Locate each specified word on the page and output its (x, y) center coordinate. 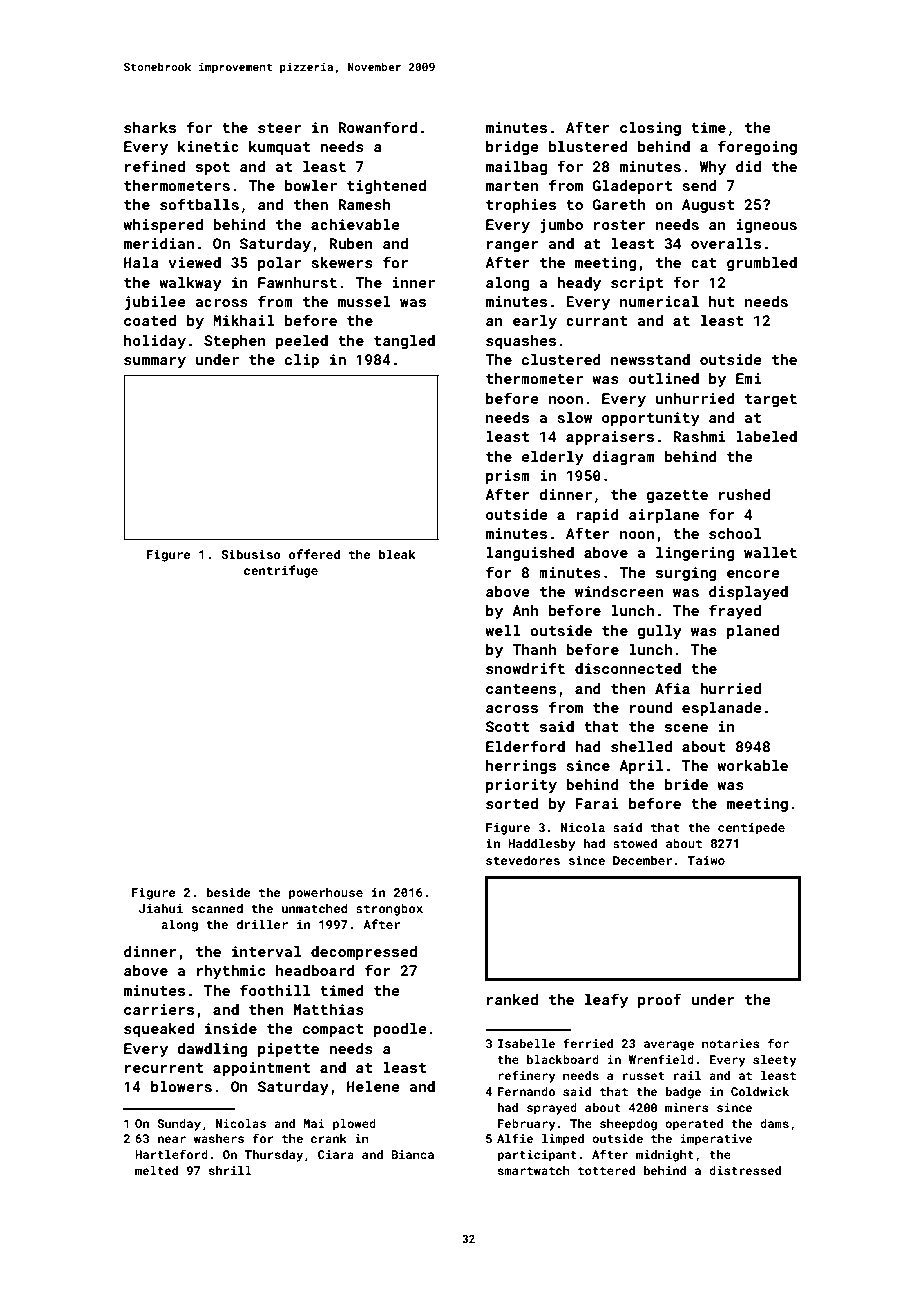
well (503, 630)
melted (156, 1170)
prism (508, 477)
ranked (512, 999)
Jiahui (161, 908)
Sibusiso (251, 554)
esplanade (722, 709)
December (642, 860)
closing (650, 129)
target (771, 400)
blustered (588, 146)
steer (279, 128)
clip (302, 361)
